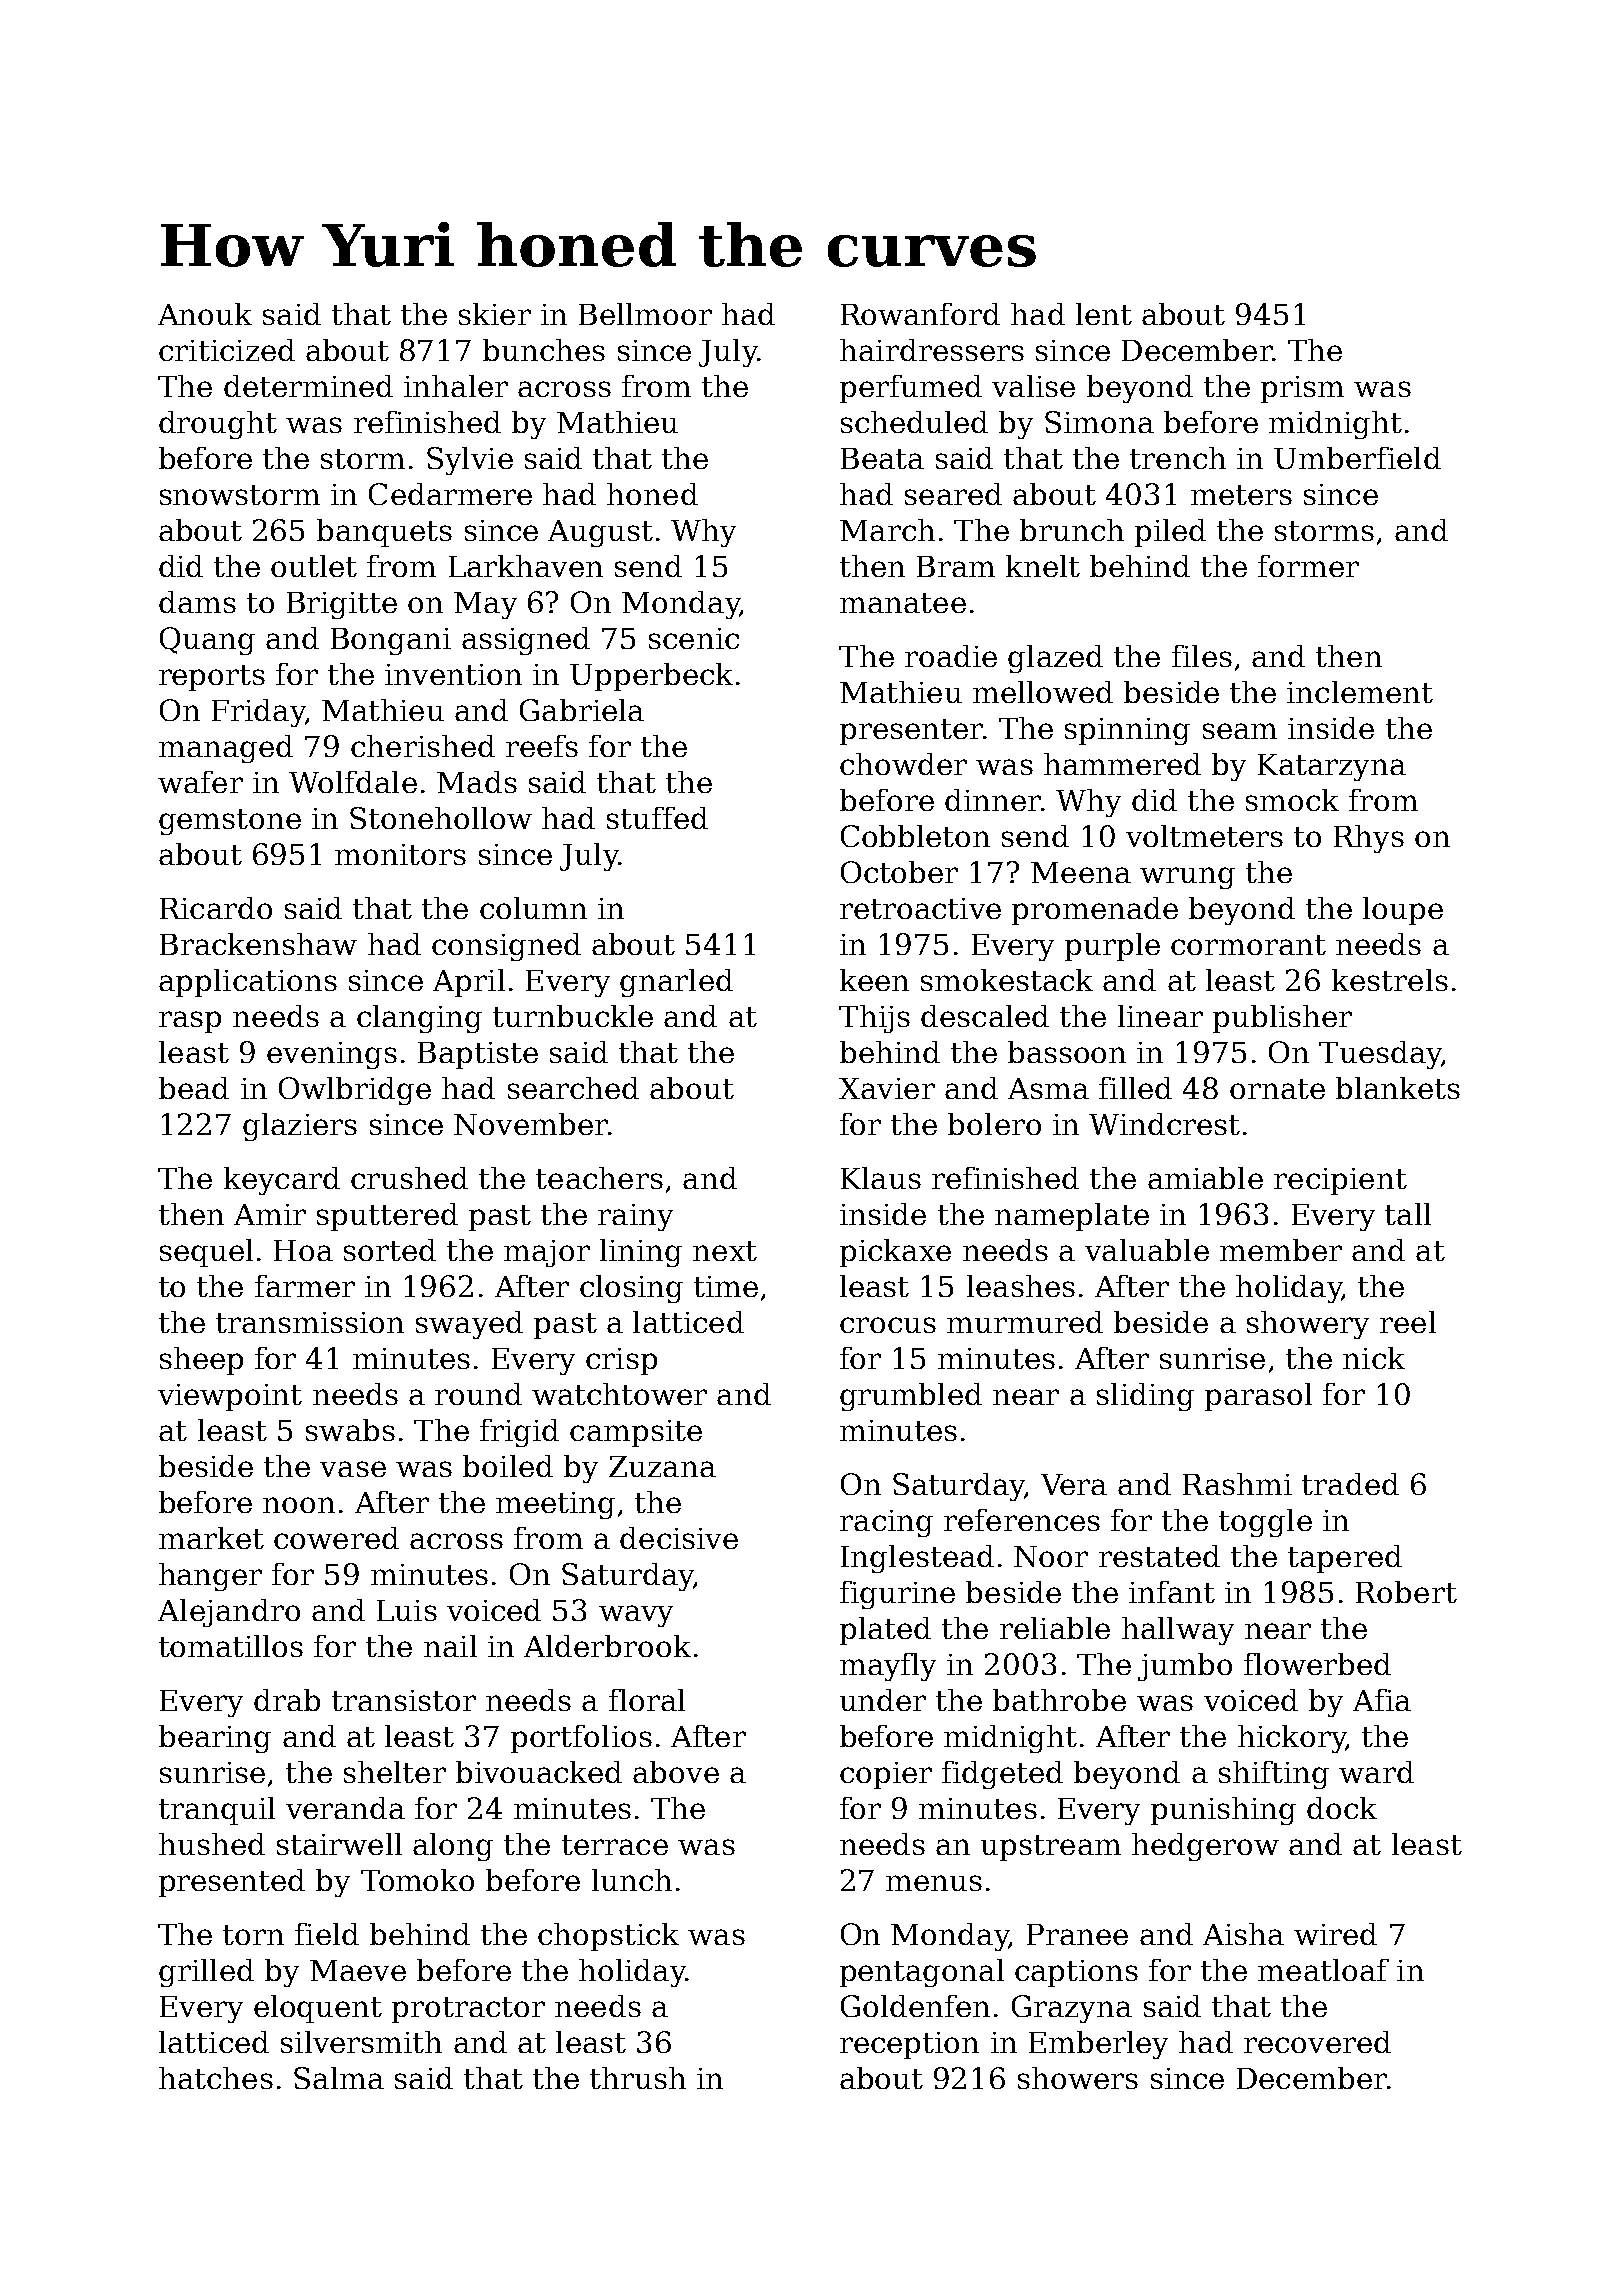 Image resolution: width=1620 pixels, height=2292 pixels. I want to click on prism, so click(1302, 389).
